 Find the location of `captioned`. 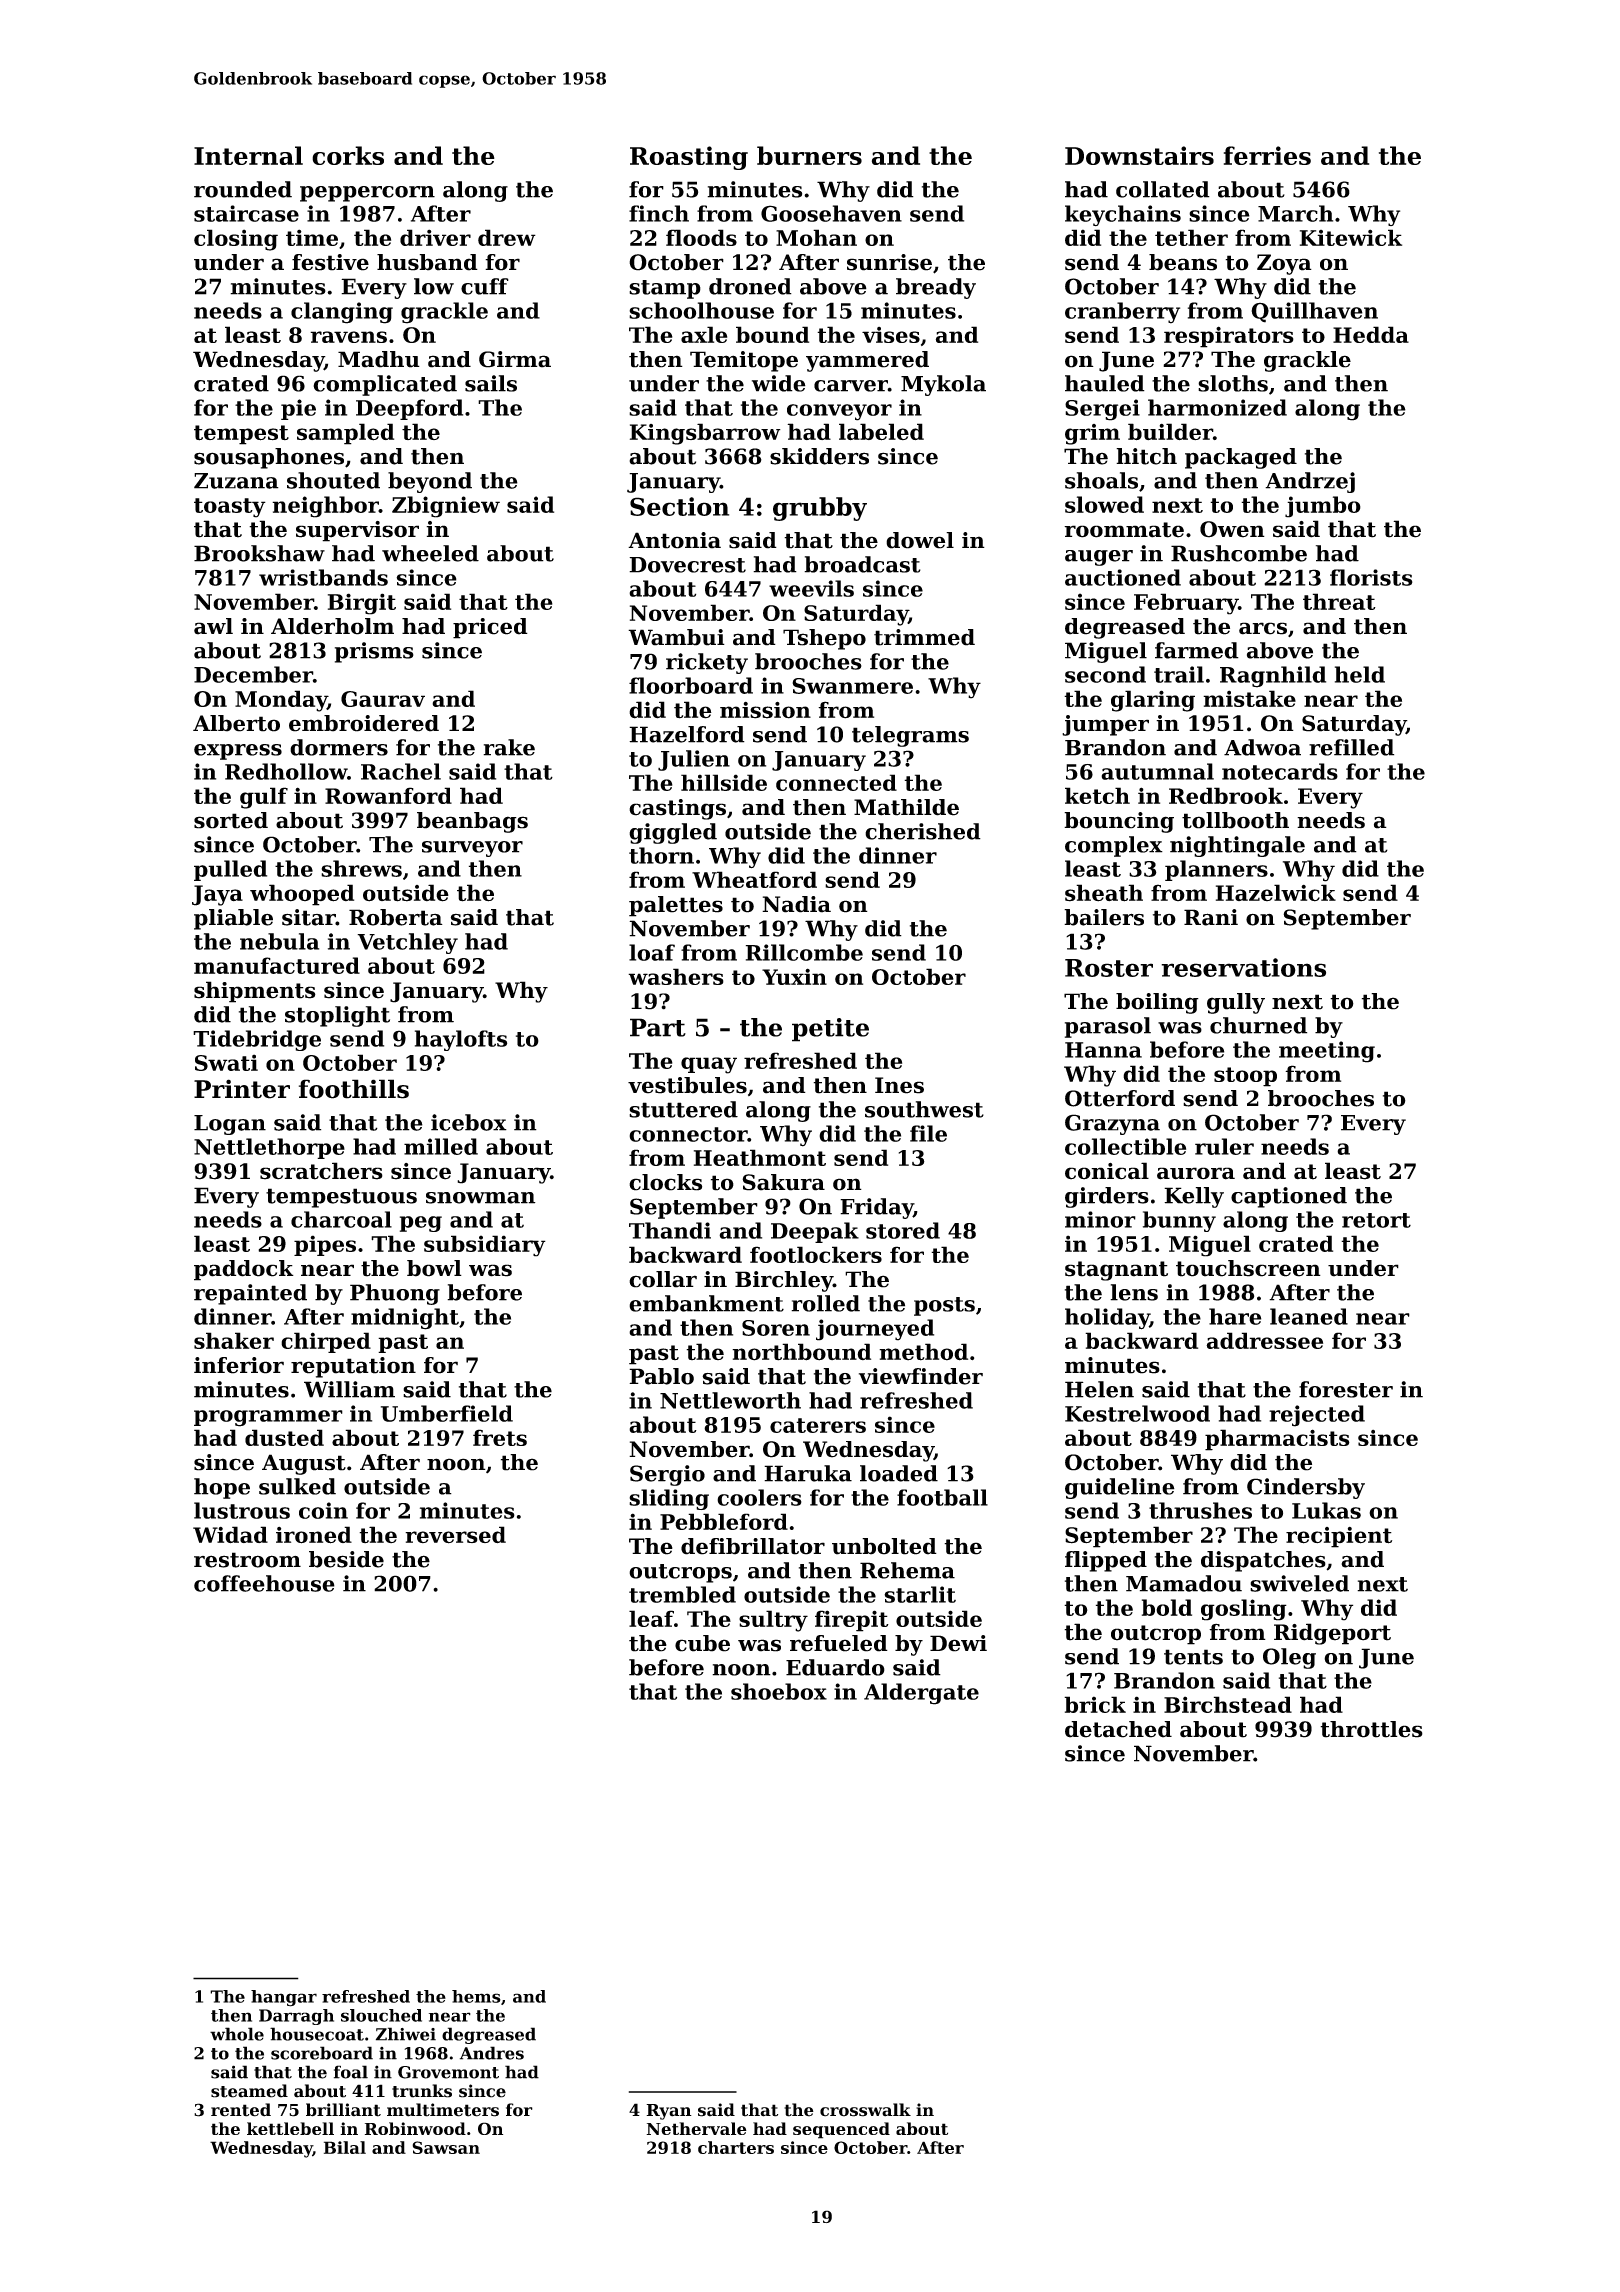

captioned is located at coordinates (1289, 1197).
